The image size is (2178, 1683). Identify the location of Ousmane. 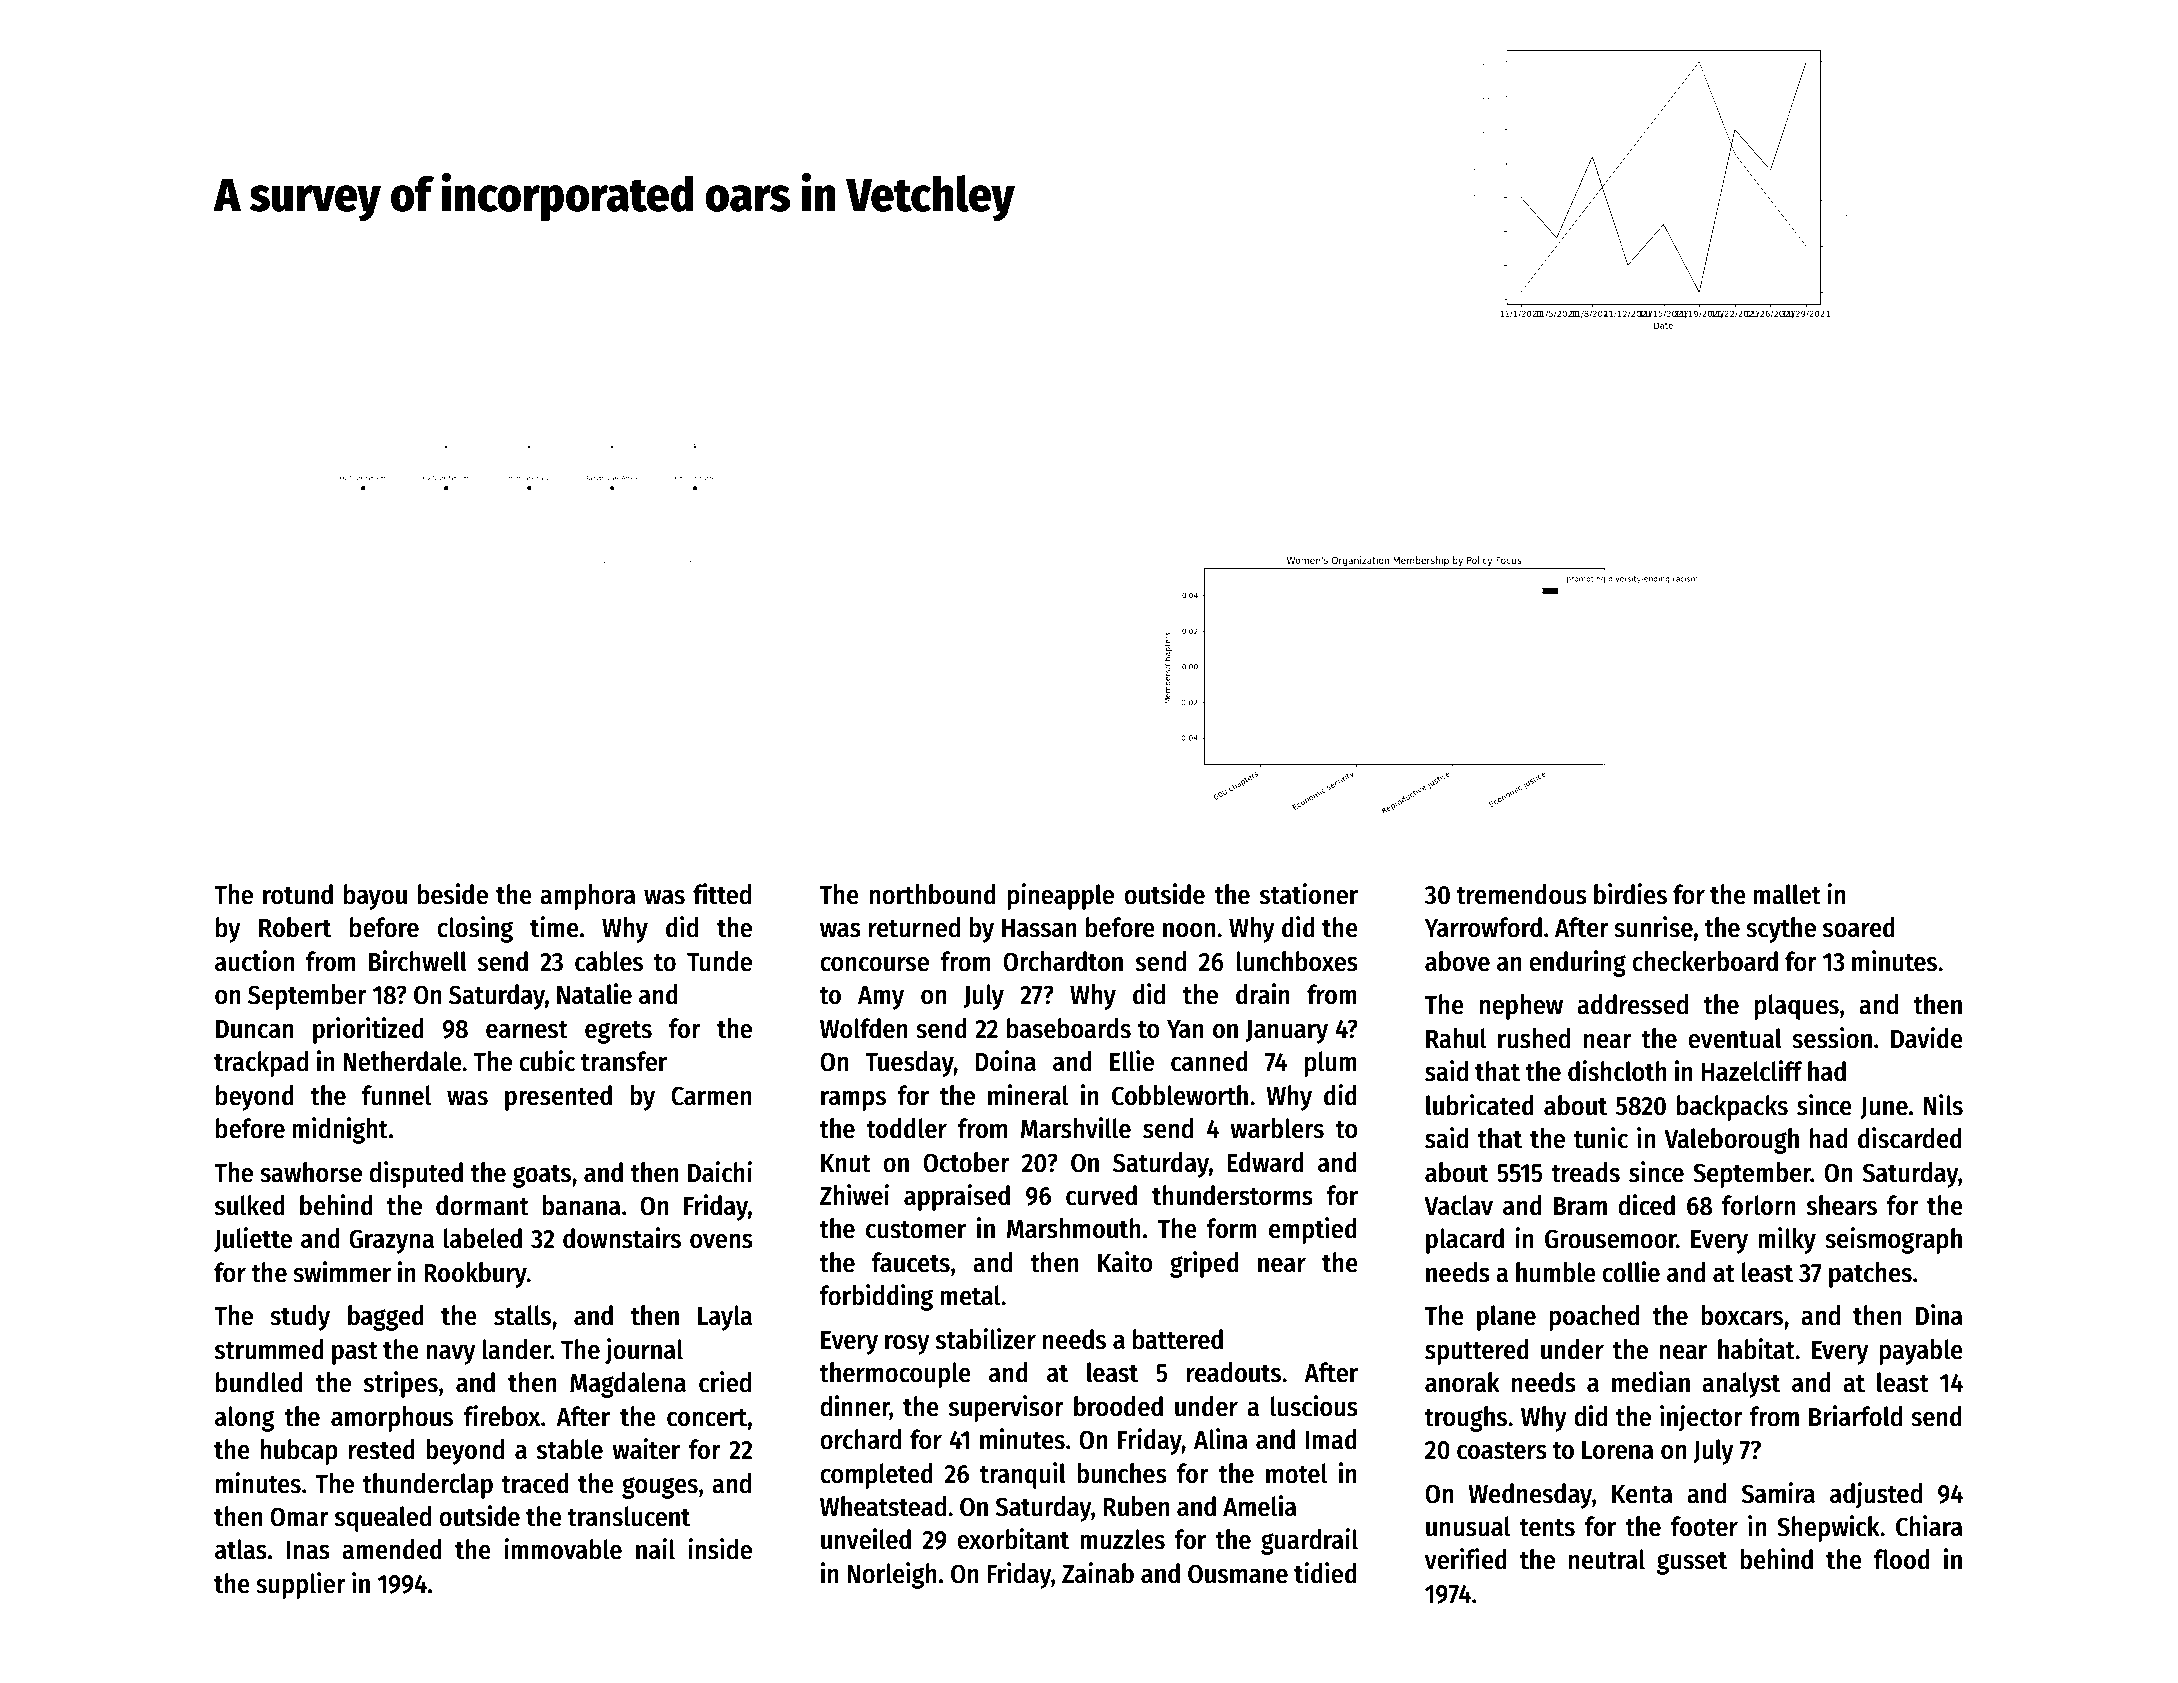
(1238, 1574).
